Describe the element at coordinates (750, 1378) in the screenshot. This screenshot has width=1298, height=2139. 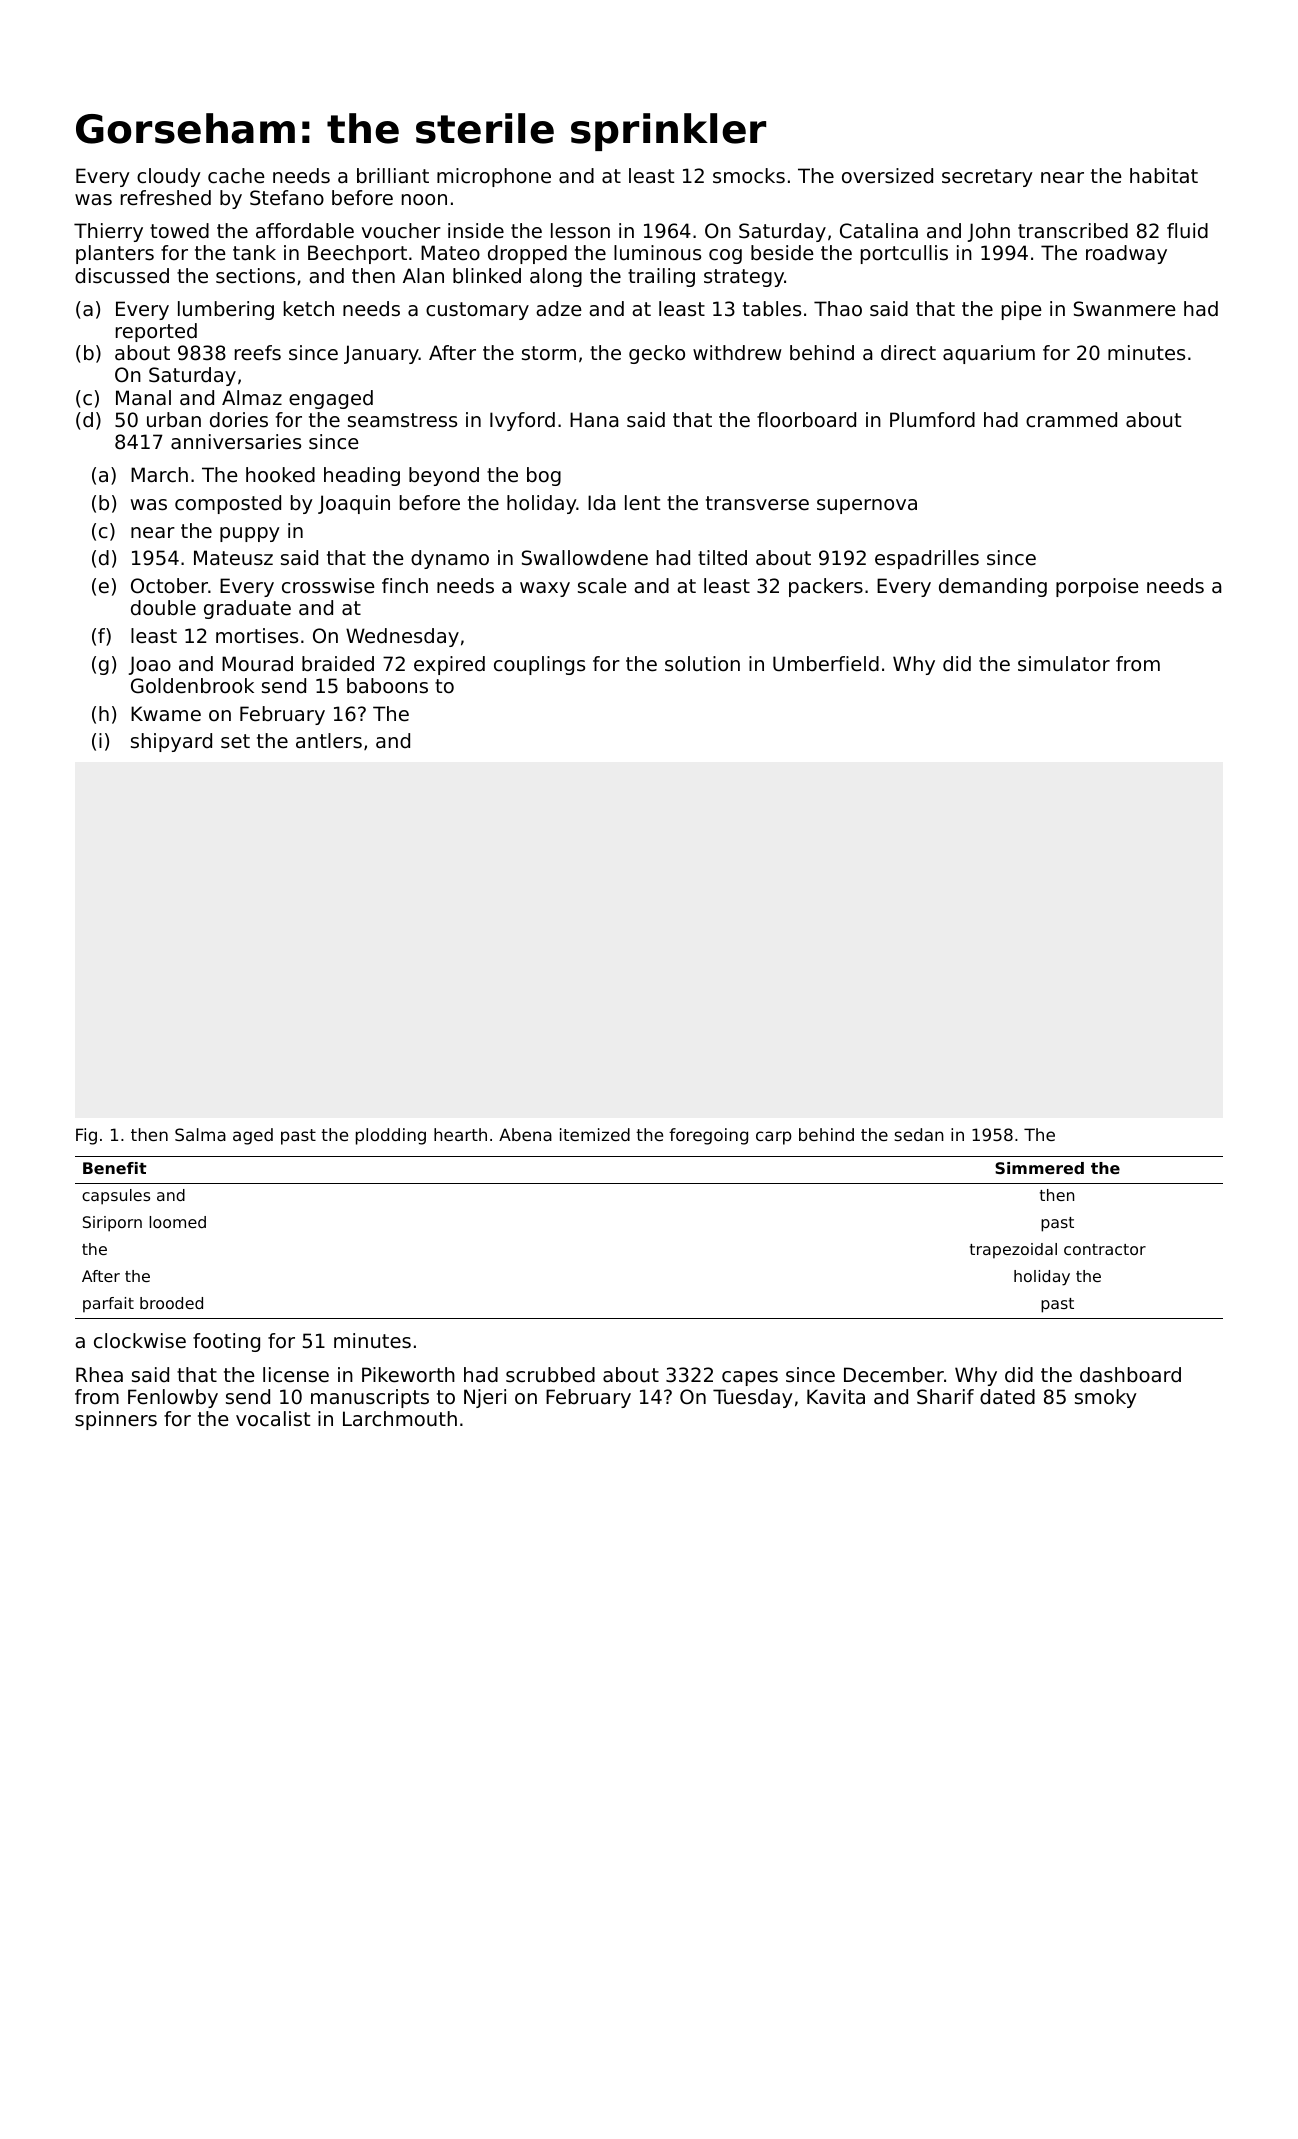
I see `capes` at that location.
